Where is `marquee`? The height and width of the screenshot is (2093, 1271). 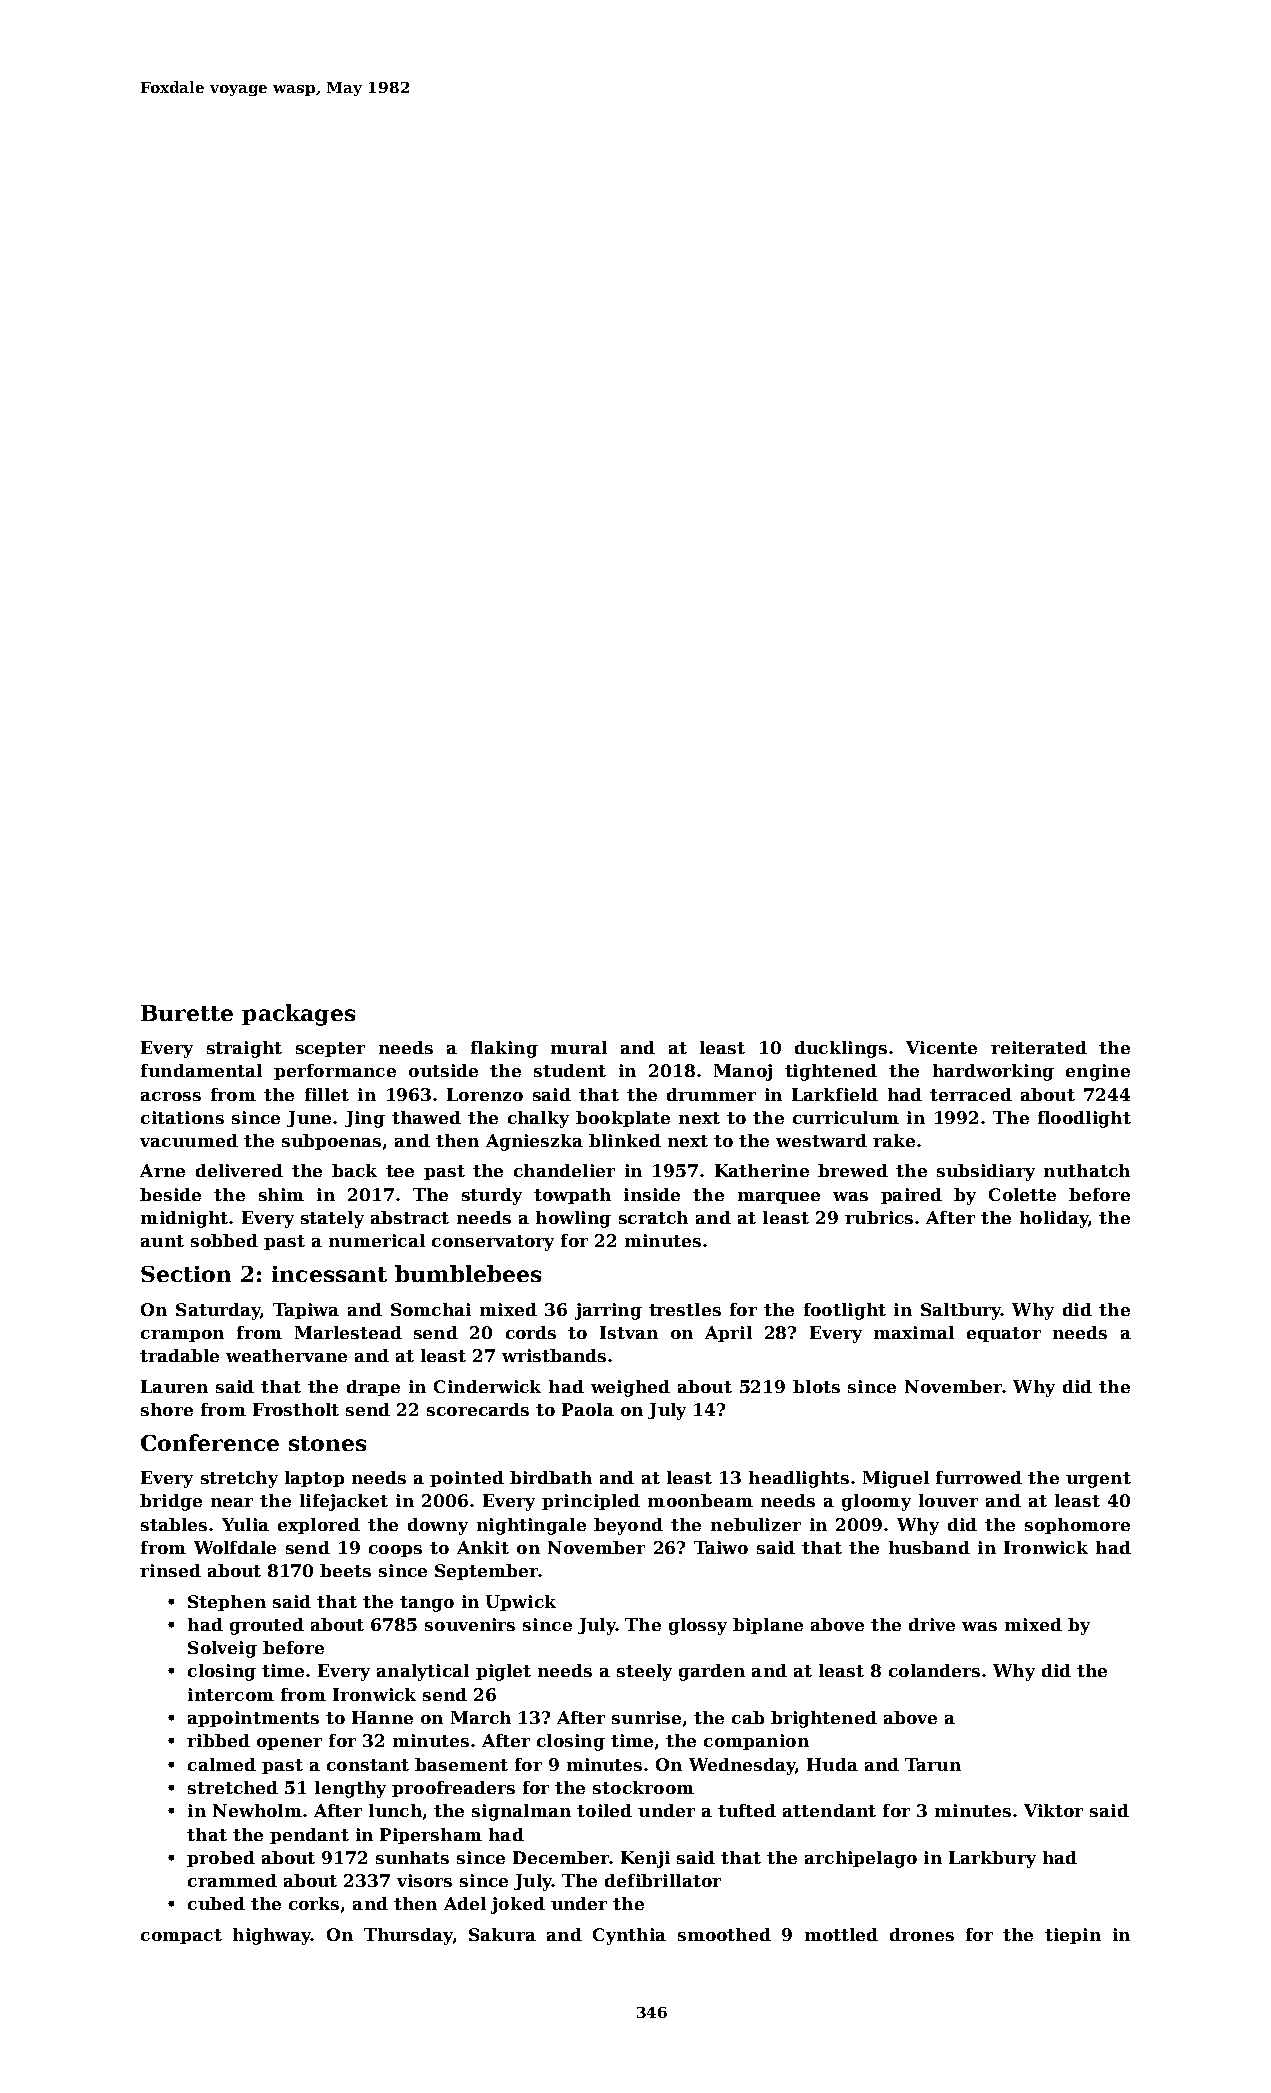 marquee is located at coordinates (779, 1198).
